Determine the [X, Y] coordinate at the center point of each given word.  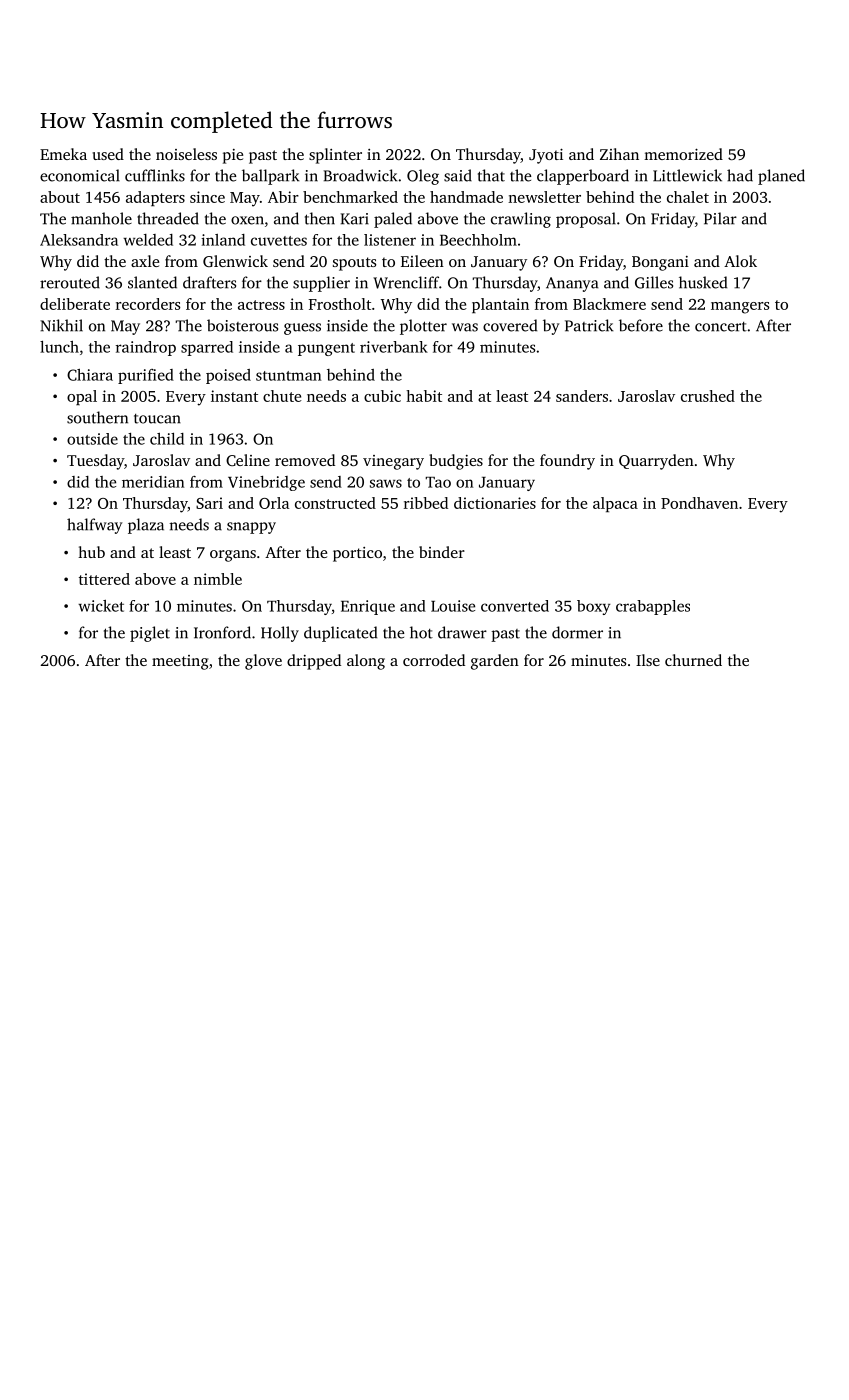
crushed [708, 396]
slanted [152, 282]
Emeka [63, 154]
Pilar [720, 218]
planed [781, 177]
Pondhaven [699, 503]
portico [357, 554]
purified [146, 376]
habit [424, 396]
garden [495, 662]
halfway [94, 526]
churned [693, 660]
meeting [180, 662]
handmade [466, 197]
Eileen [422, 261]
